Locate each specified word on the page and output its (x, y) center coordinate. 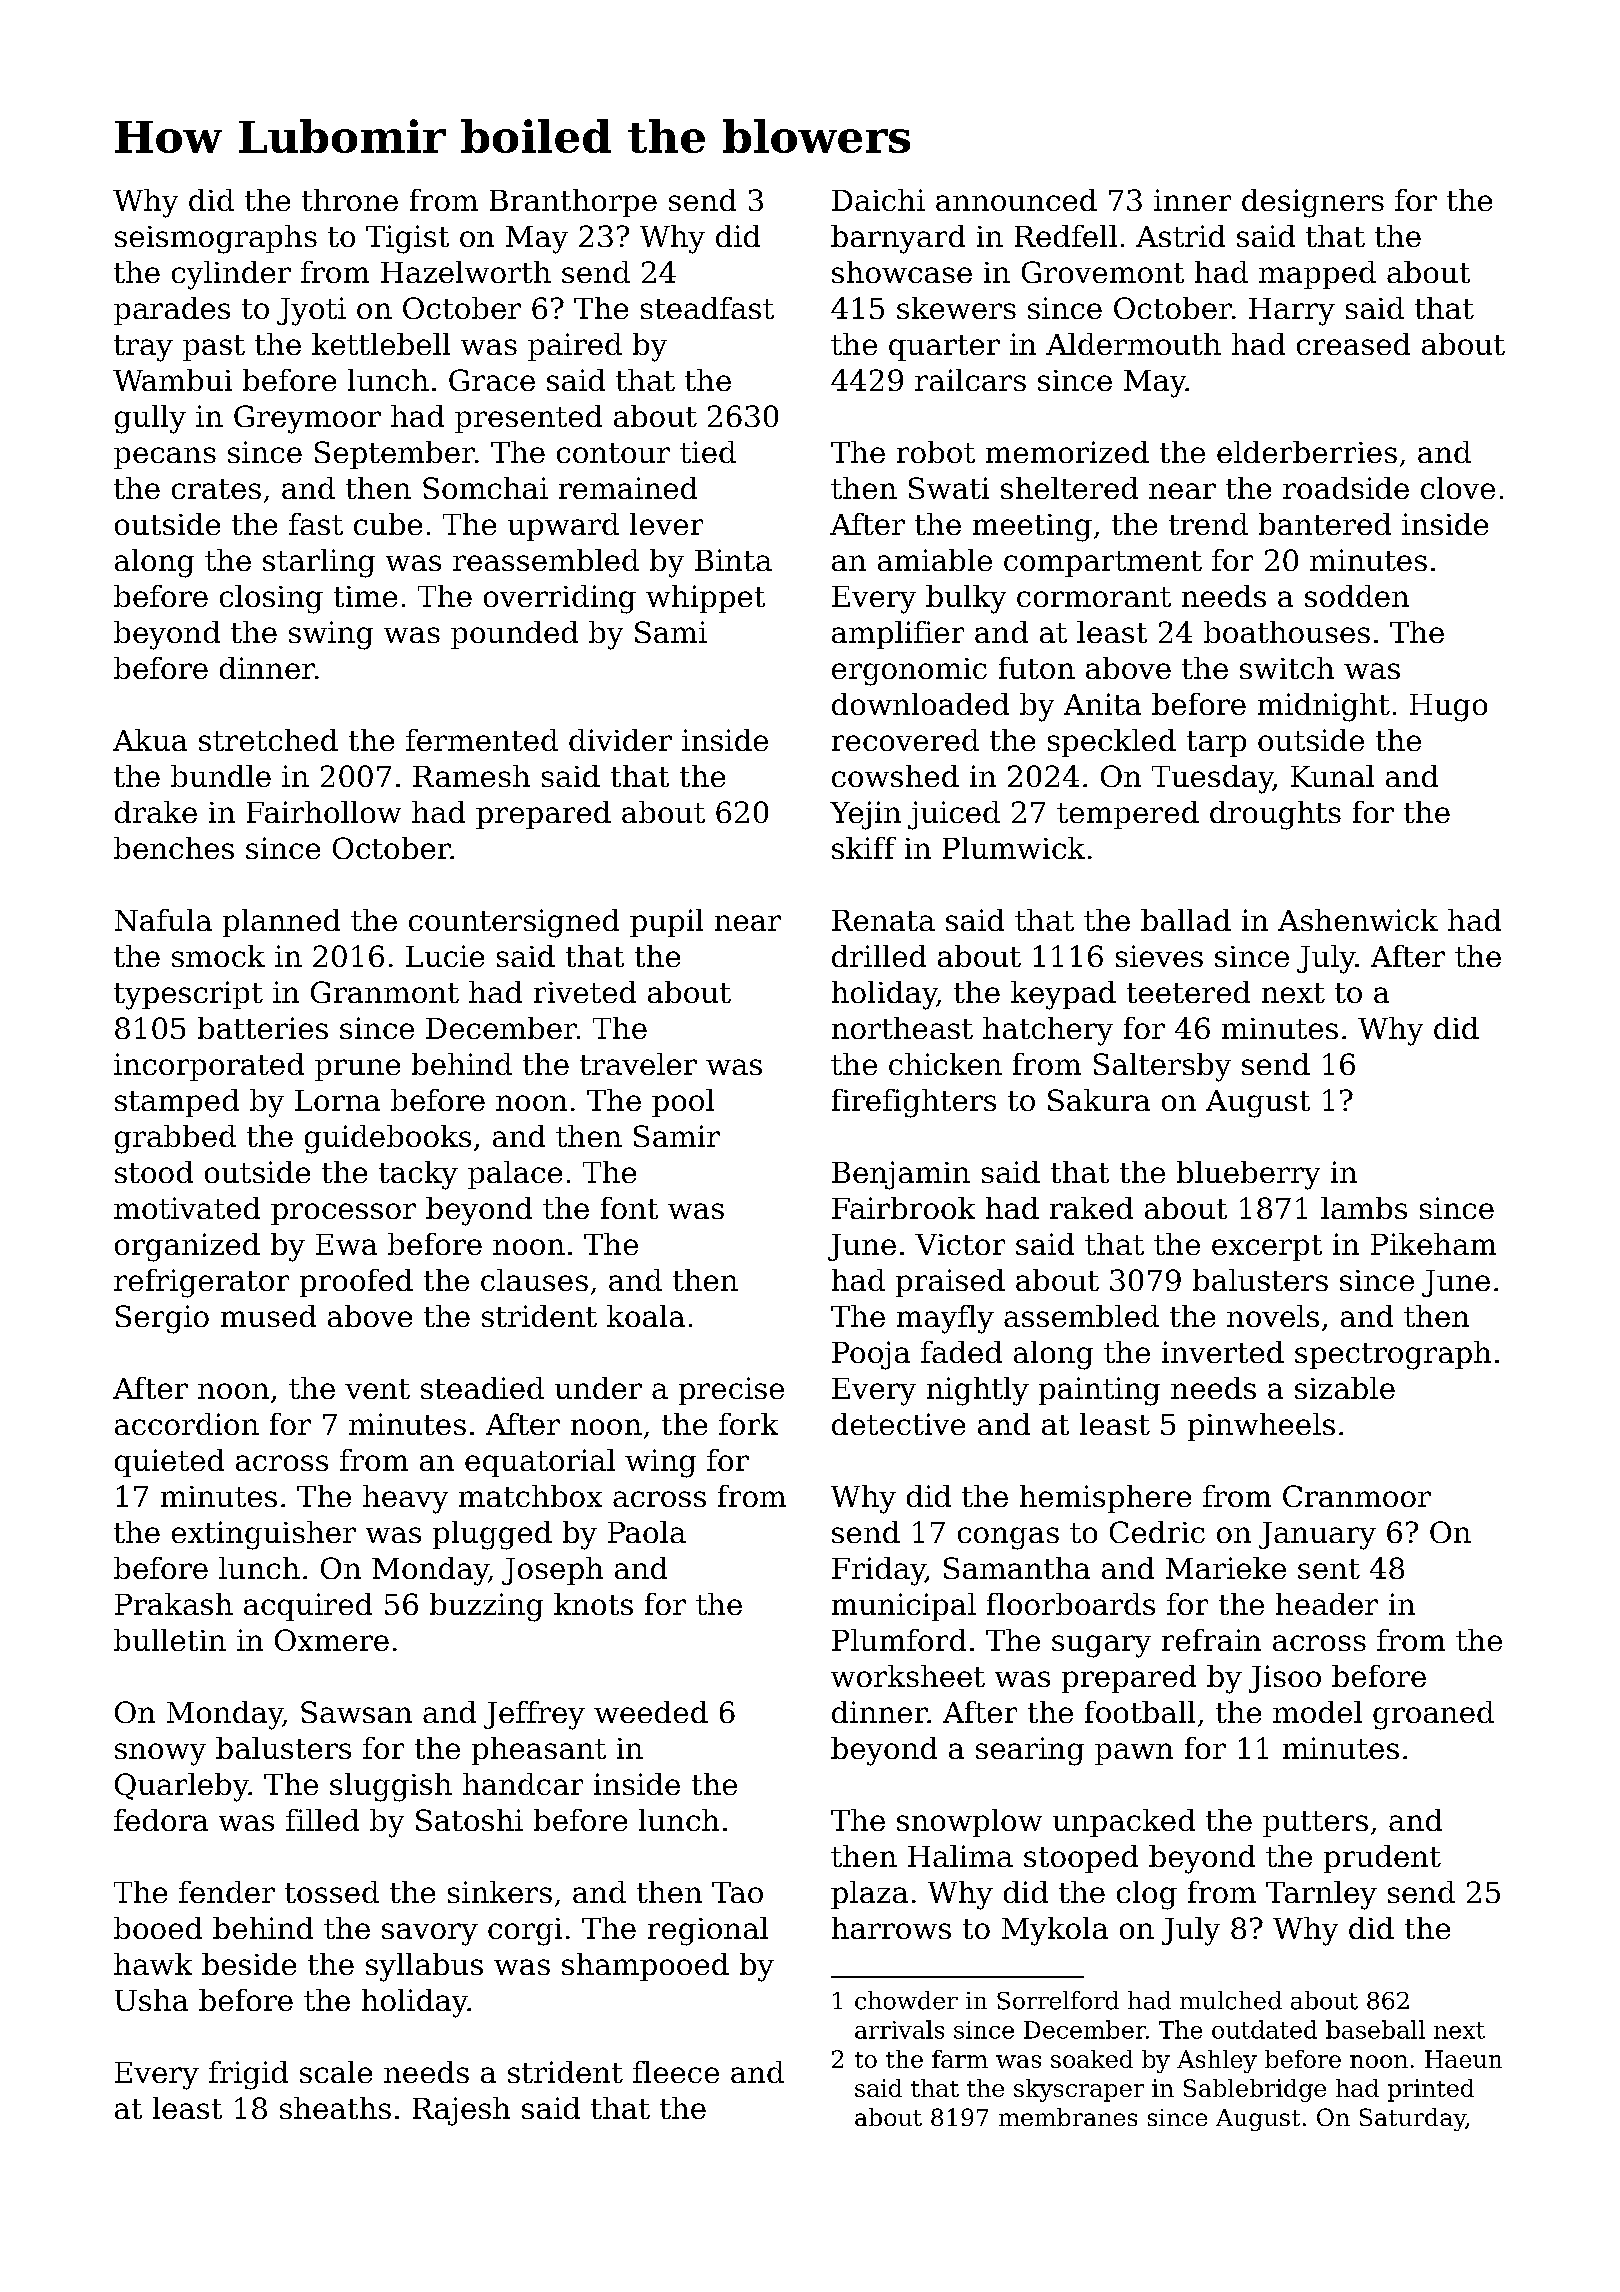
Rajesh (461, 2111)
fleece (676, 2072)
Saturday (1413, 2119)
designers (1313, 203)
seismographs (216, 239)
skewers (956, 308)
